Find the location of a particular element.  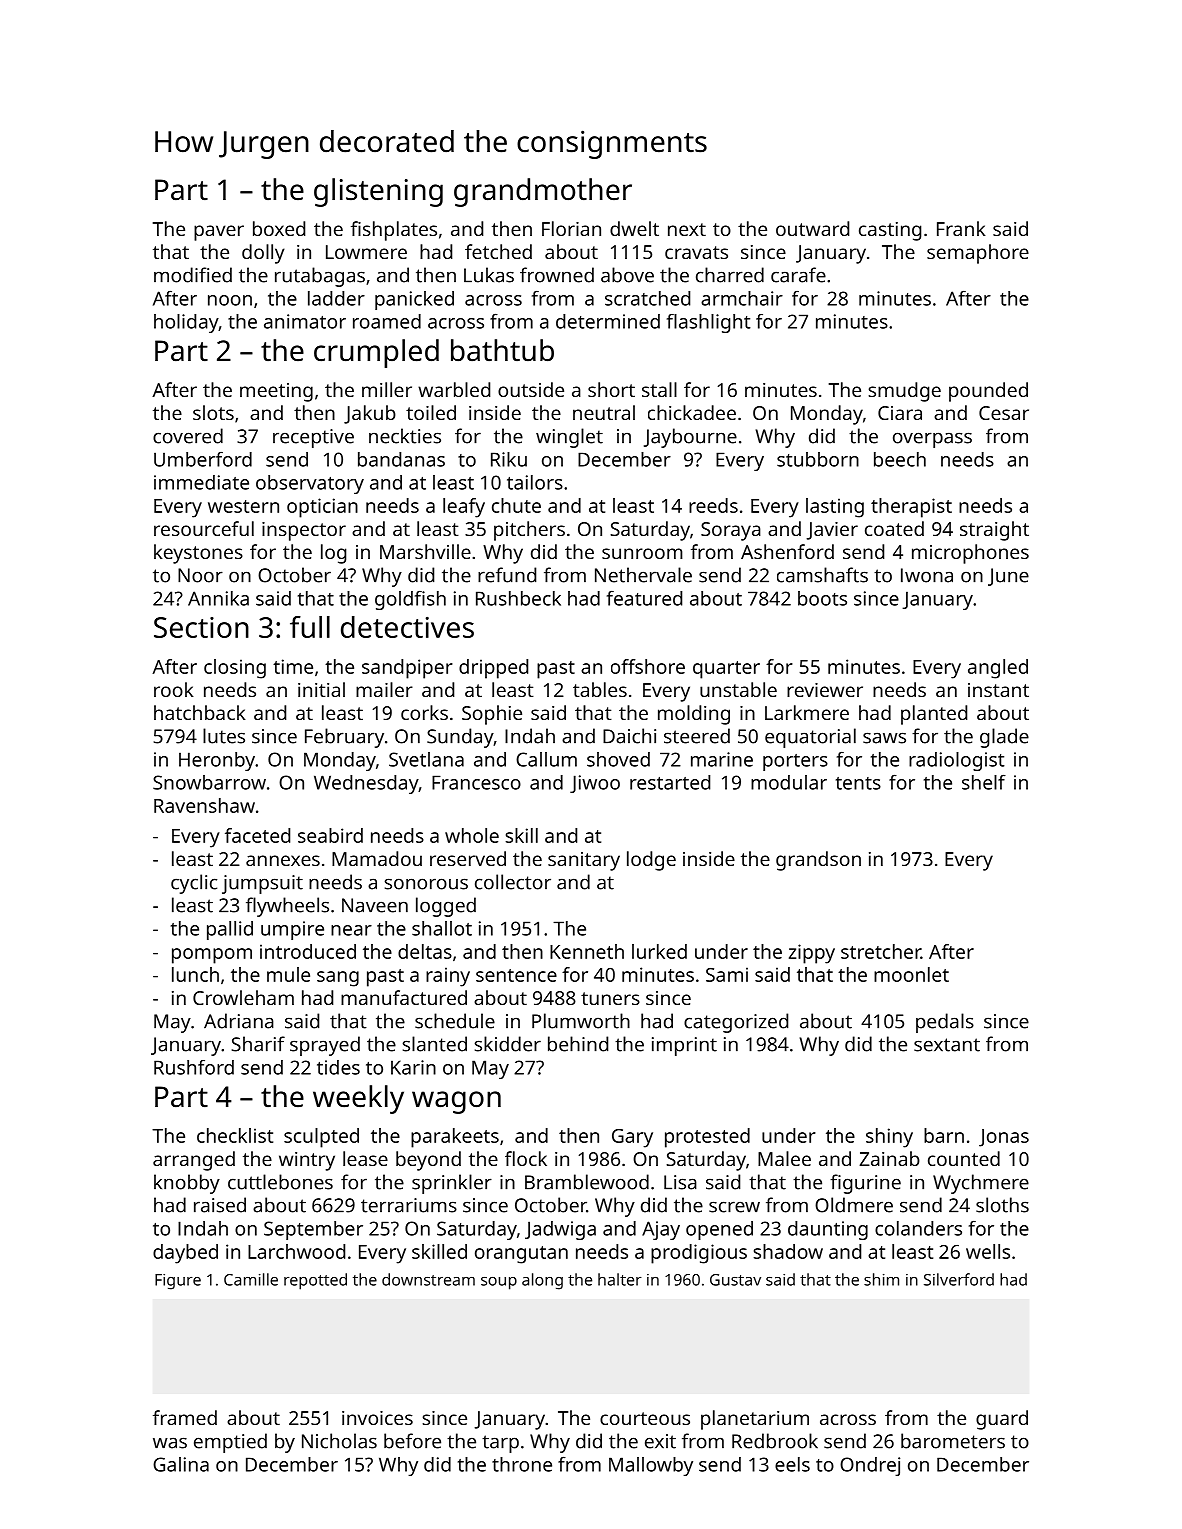

daybed is located at coordinates (185, 1254).
